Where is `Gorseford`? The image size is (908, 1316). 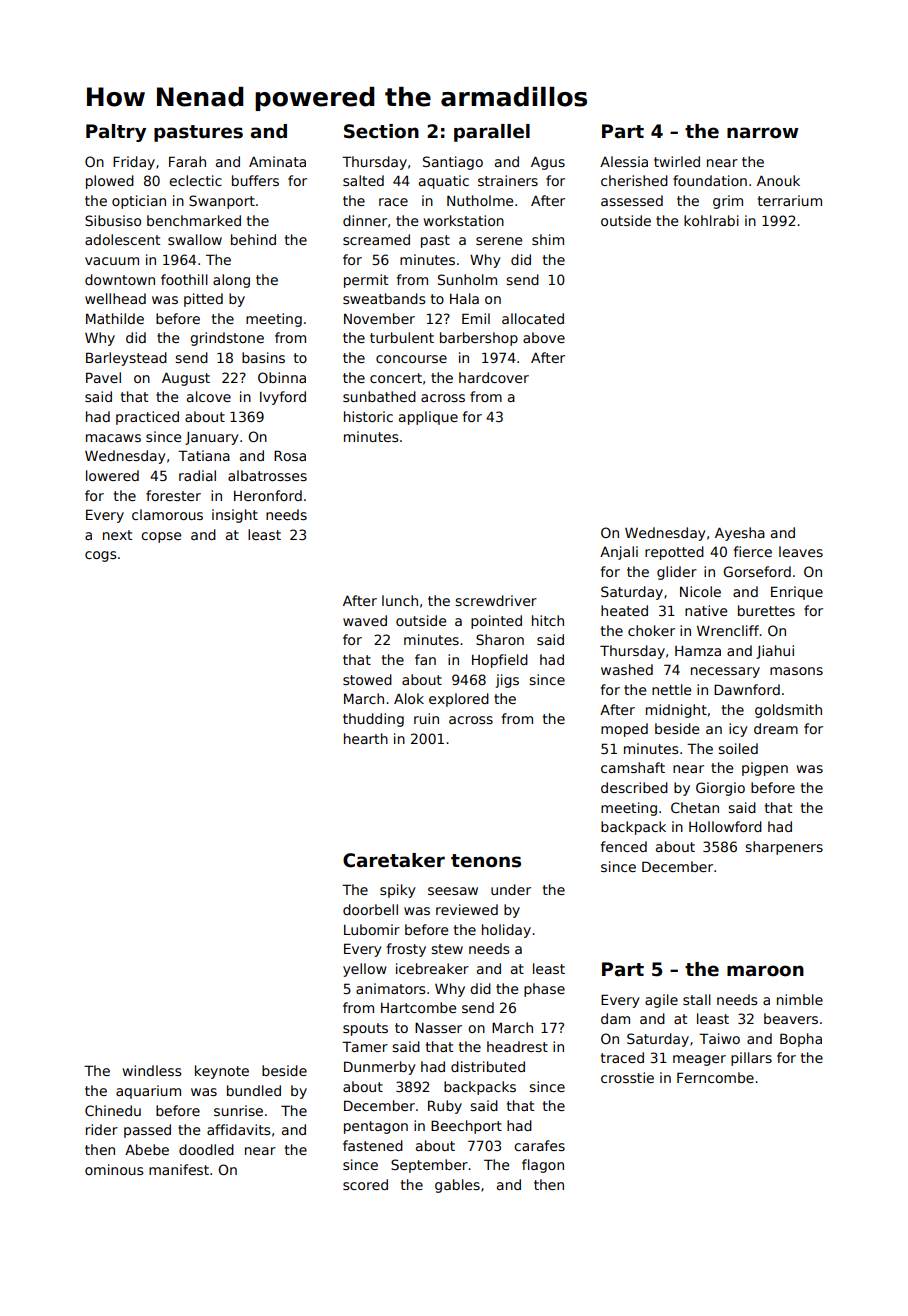 Gorseford is located at coordinates (757, 571).
